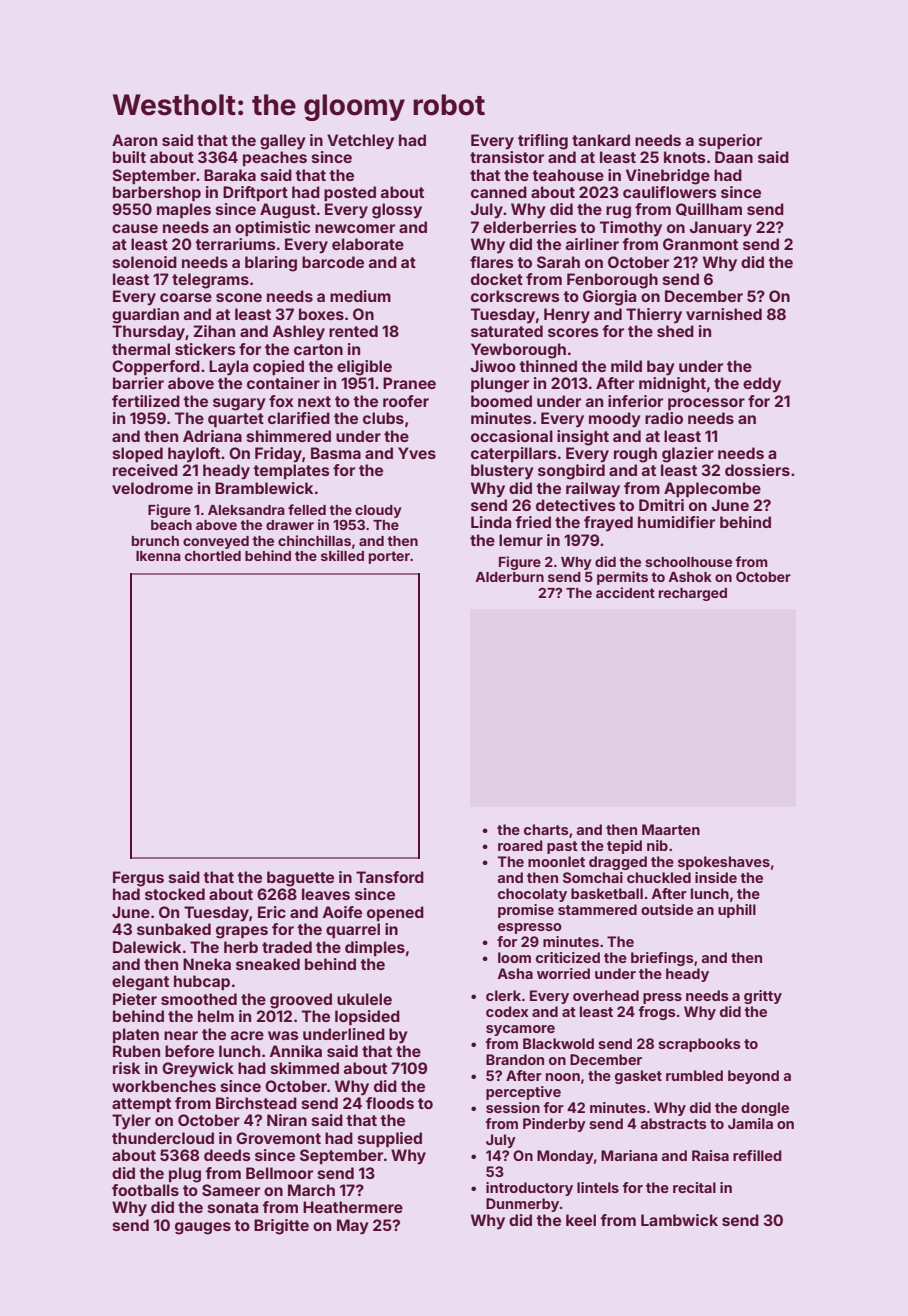 Image resolution: width=908 pixels, height=1316 pixels. I want to click on Ikenna, so click(158, 556).
